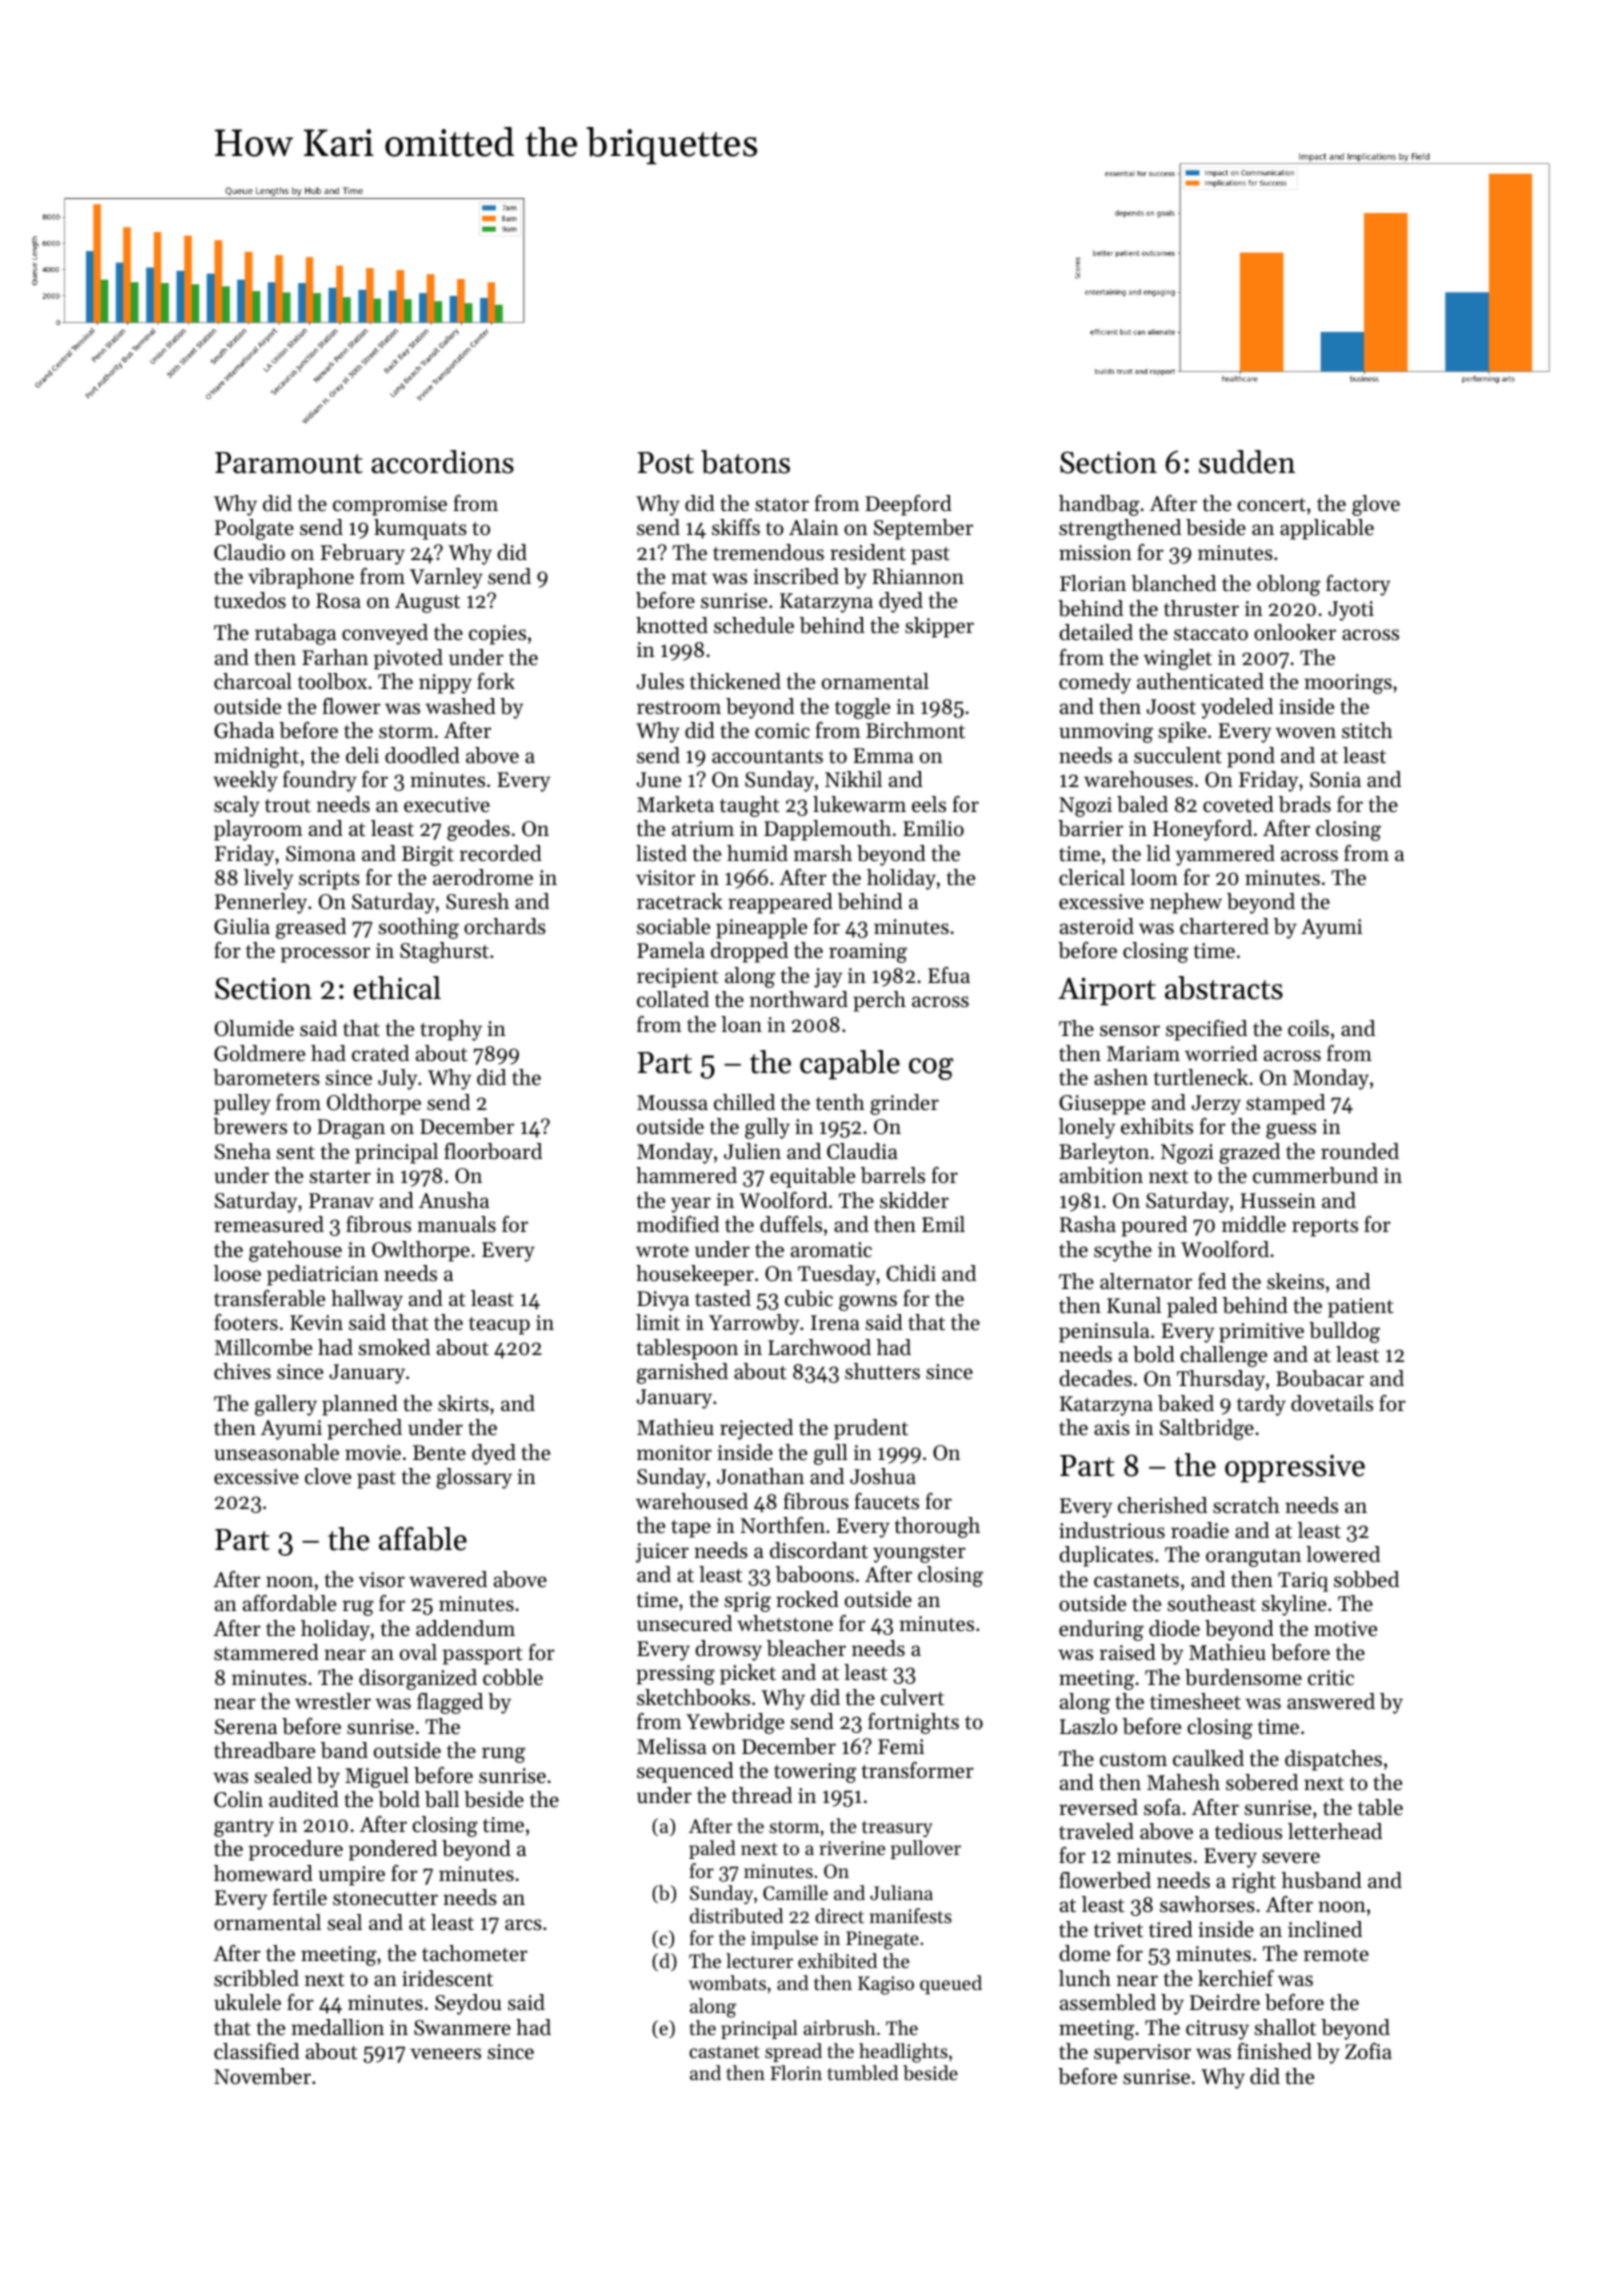  What do you see at coordinates (904, 1104) in the document?
I see `grinder` at bounding box center [904, 1104].
